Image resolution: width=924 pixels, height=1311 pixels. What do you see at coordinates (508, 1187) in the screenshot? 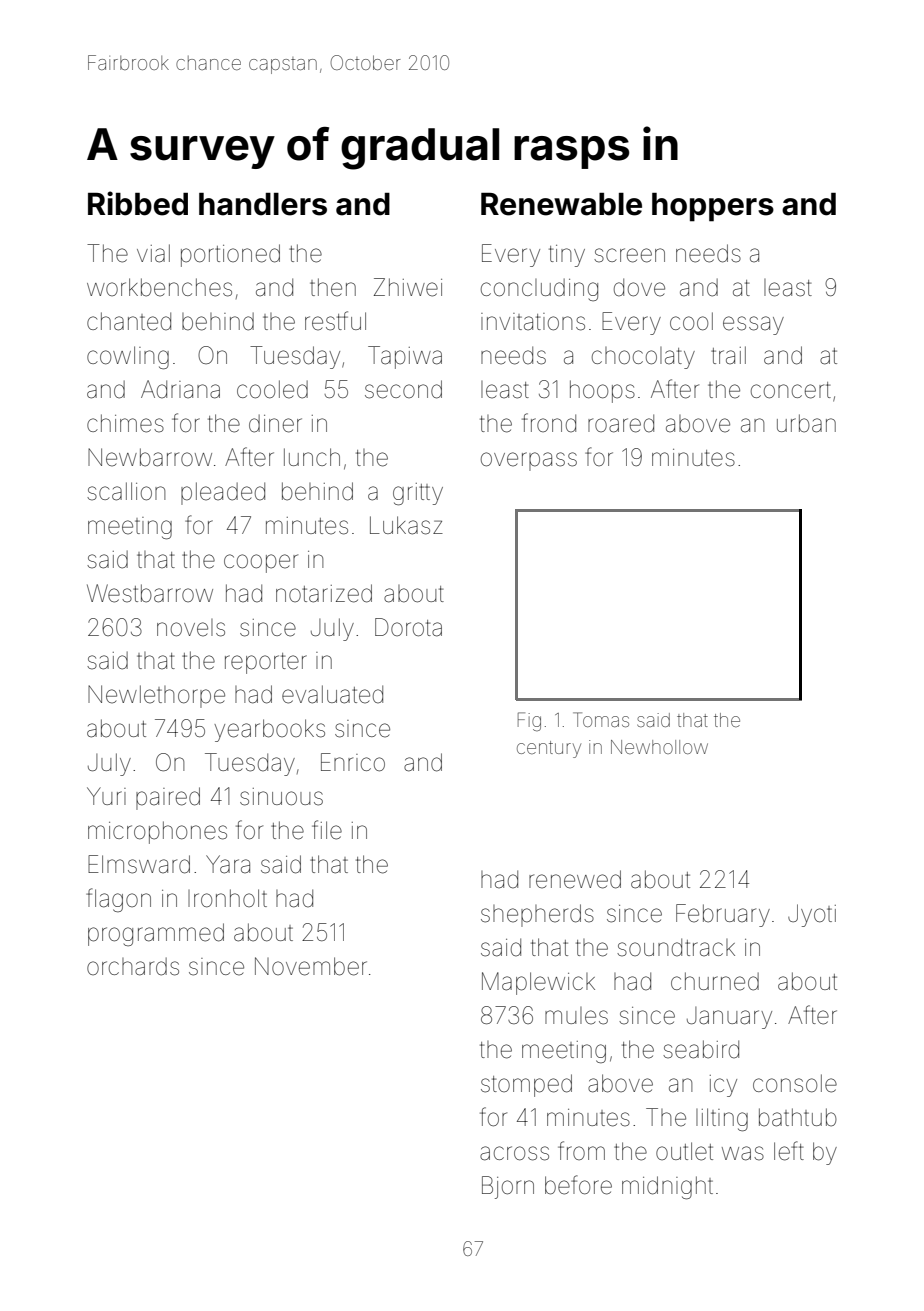
I see `Bjorn` at bounding box center [508, 1187].
